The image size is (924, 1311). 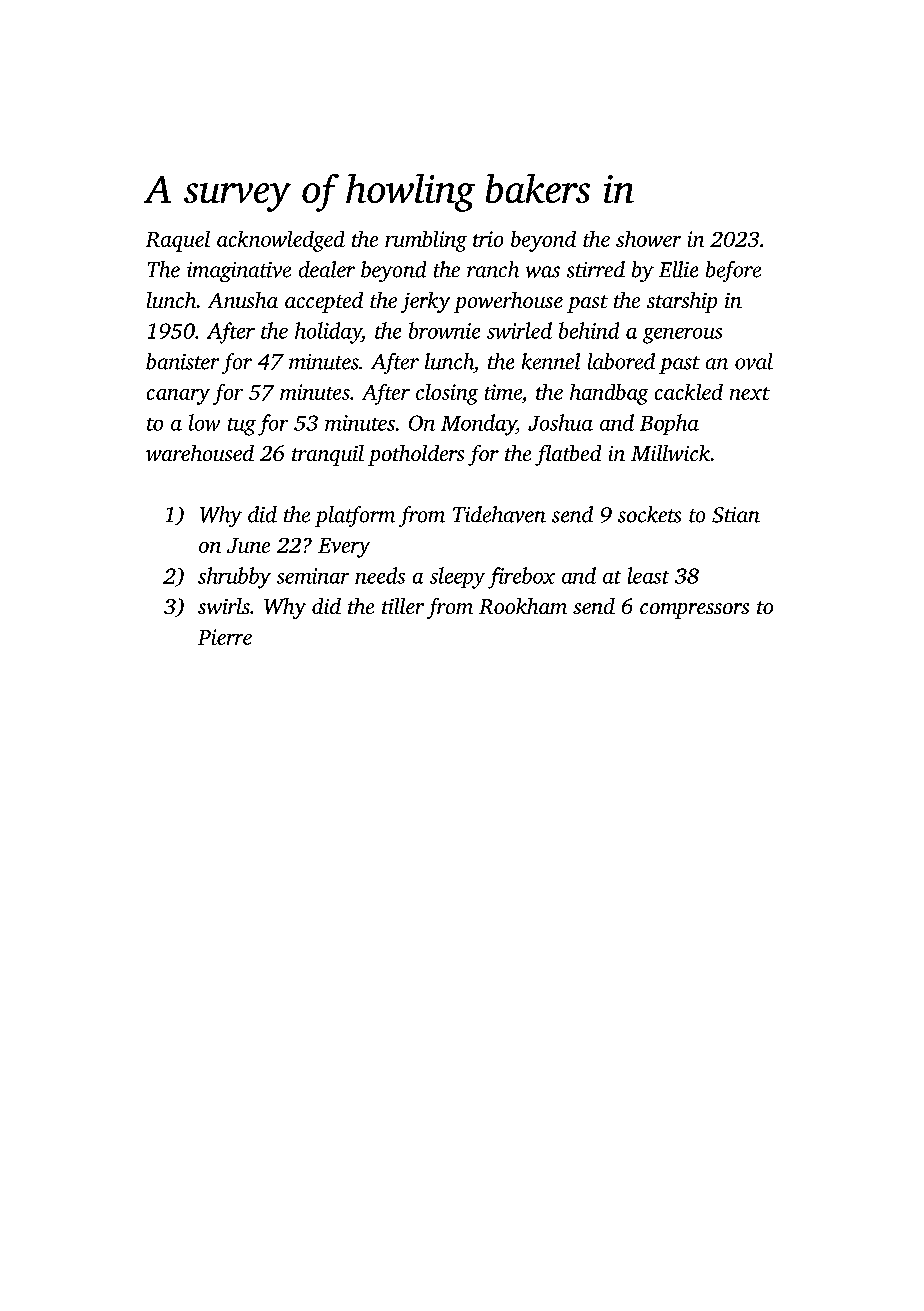 What do you see at coordinates (225, 637) in the screenshot?
I see `Pierre` at bounding box center [225, 637].
